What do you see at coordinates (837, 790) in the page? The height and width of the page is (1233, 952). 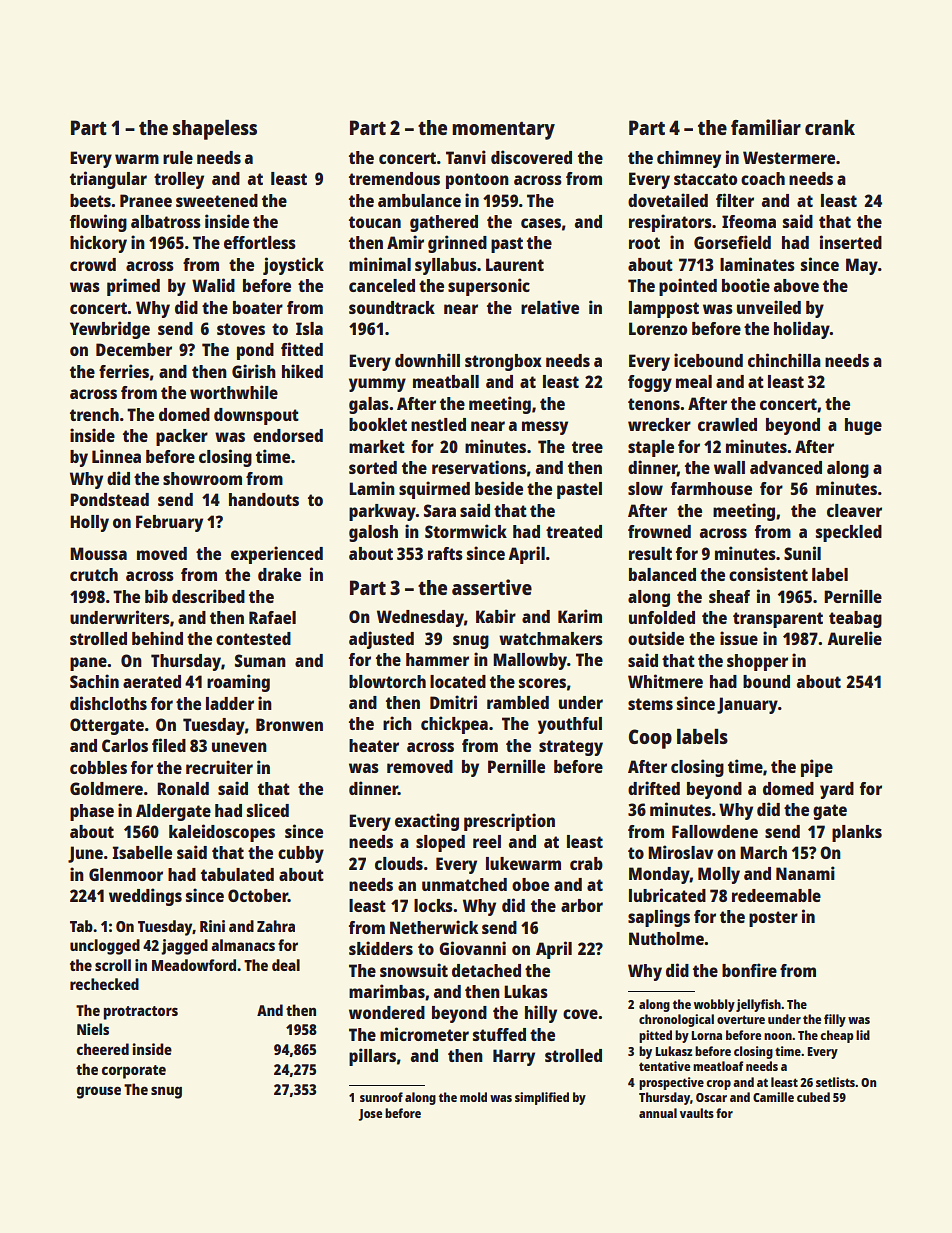 I see `yard` at bounding box center [837, 790].
